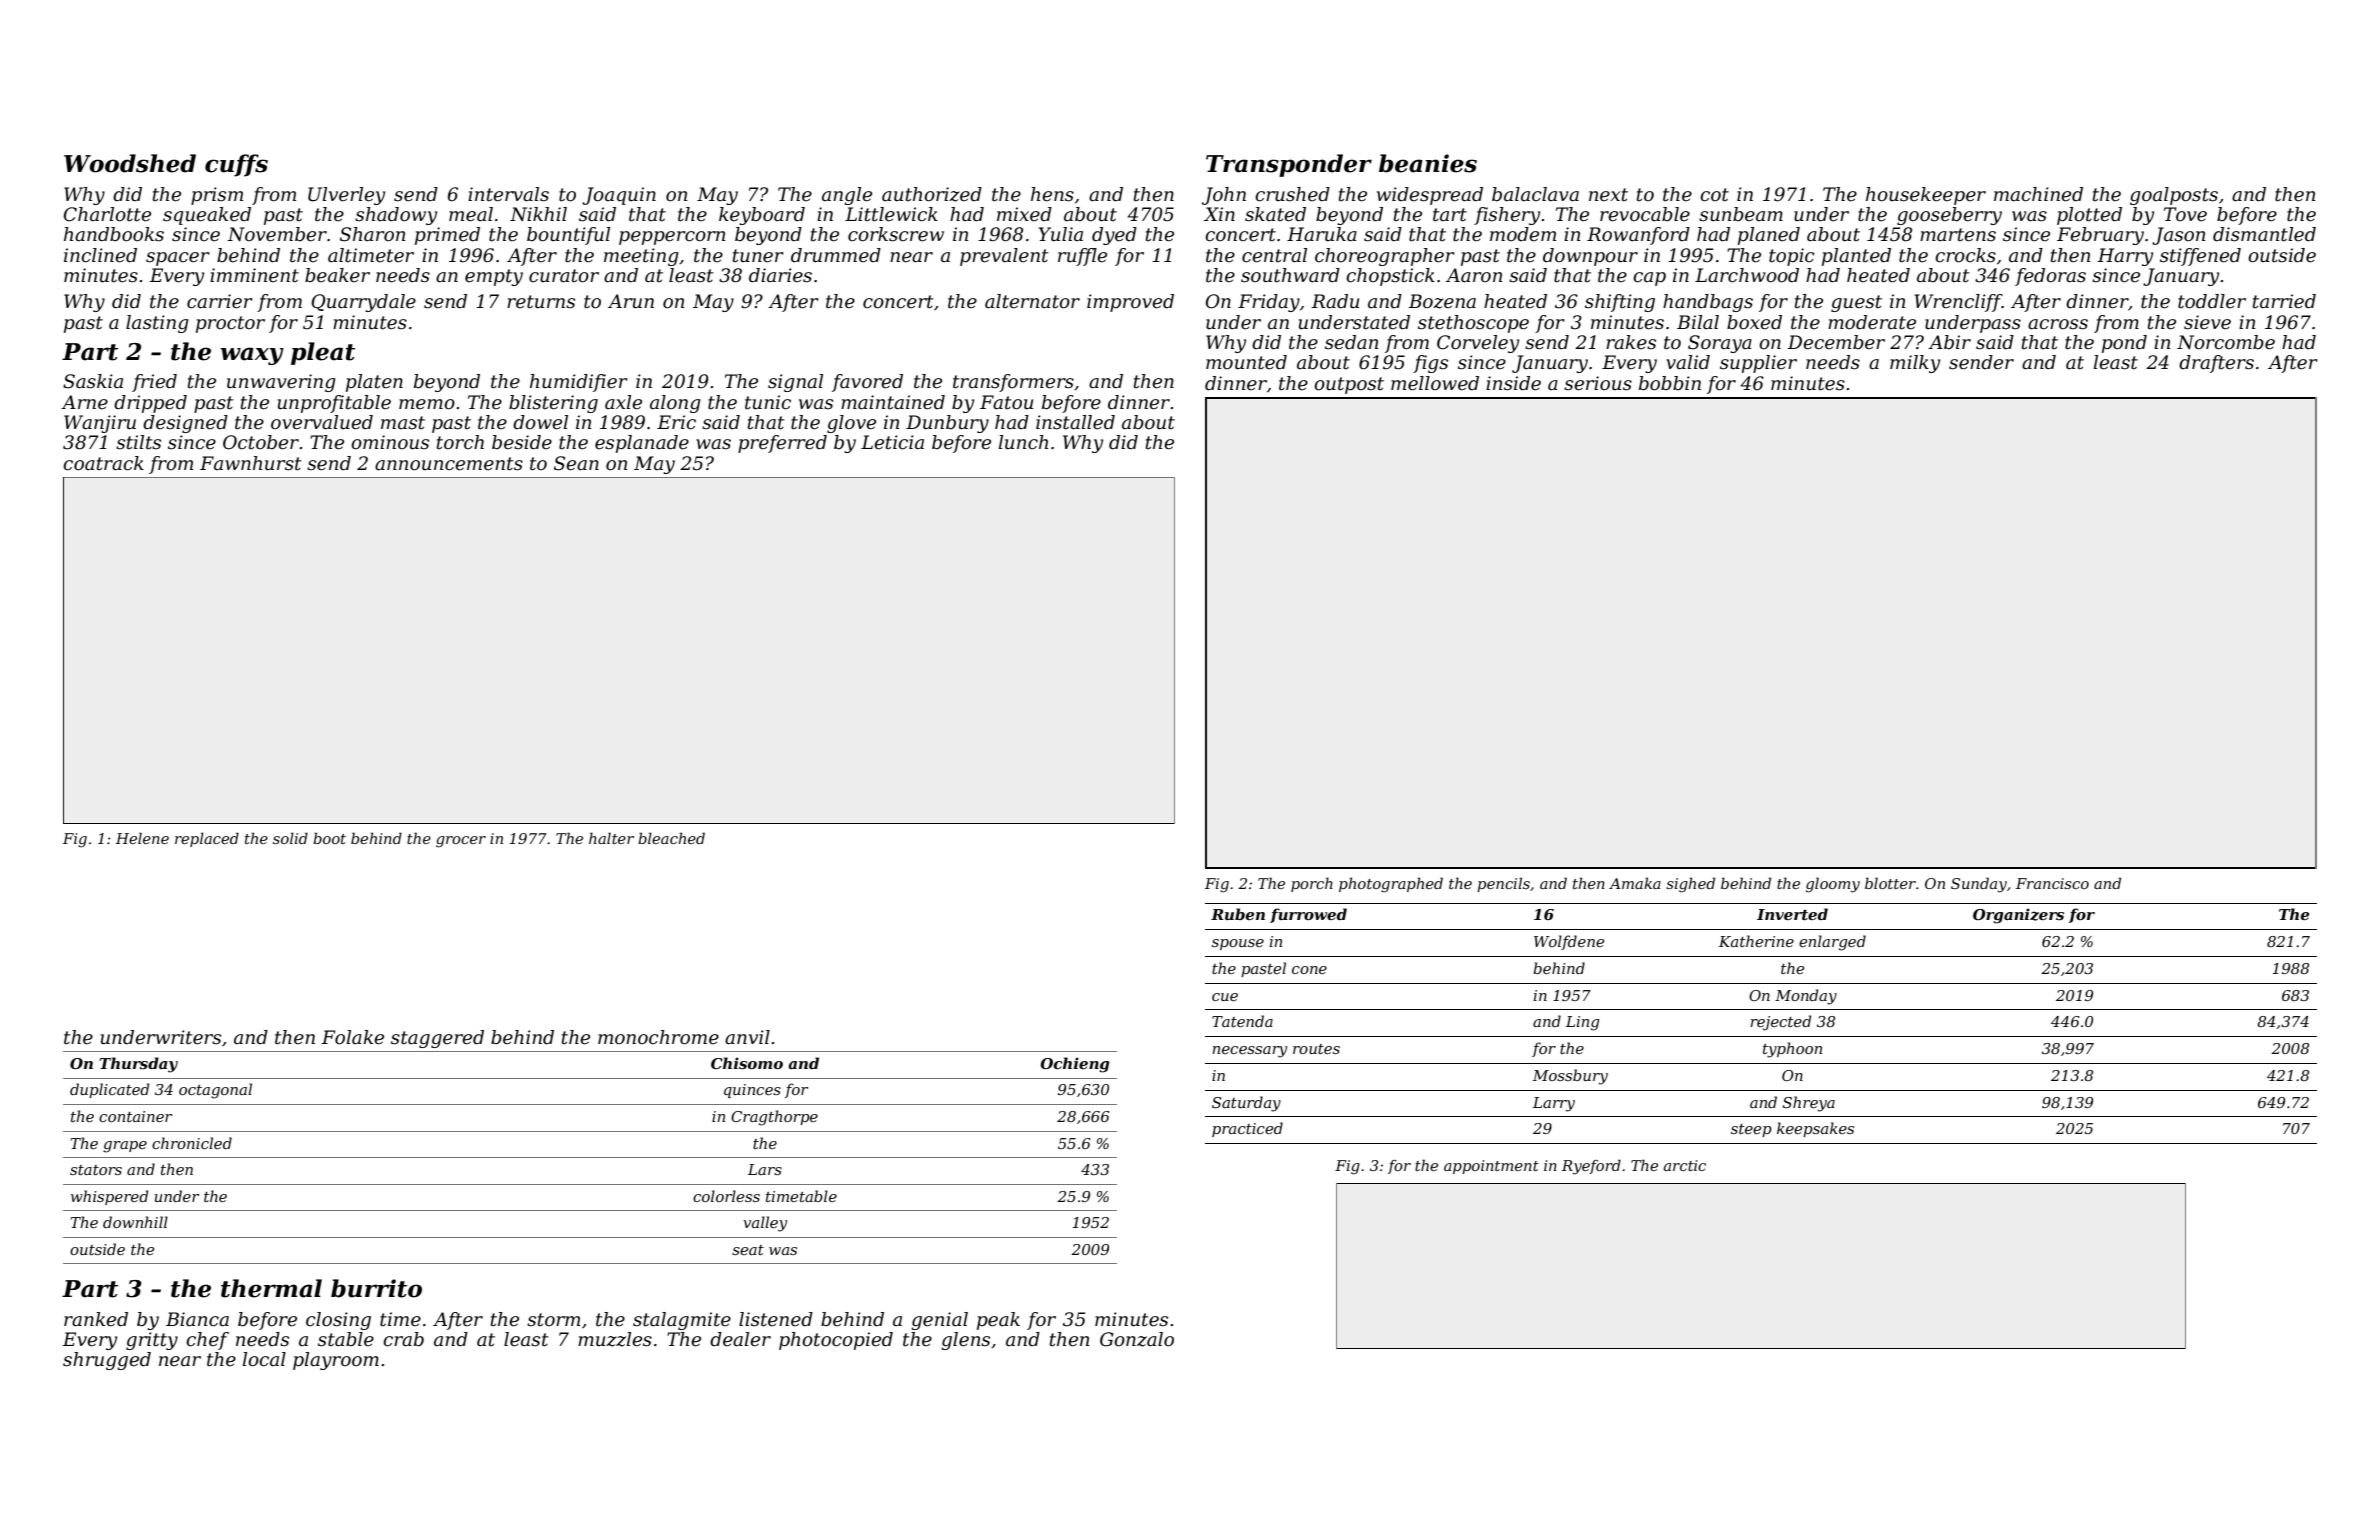 The image size is (2380, 1540). Describe the element at coordinates (893, 402) in the page. I see `maintained` at that location.
